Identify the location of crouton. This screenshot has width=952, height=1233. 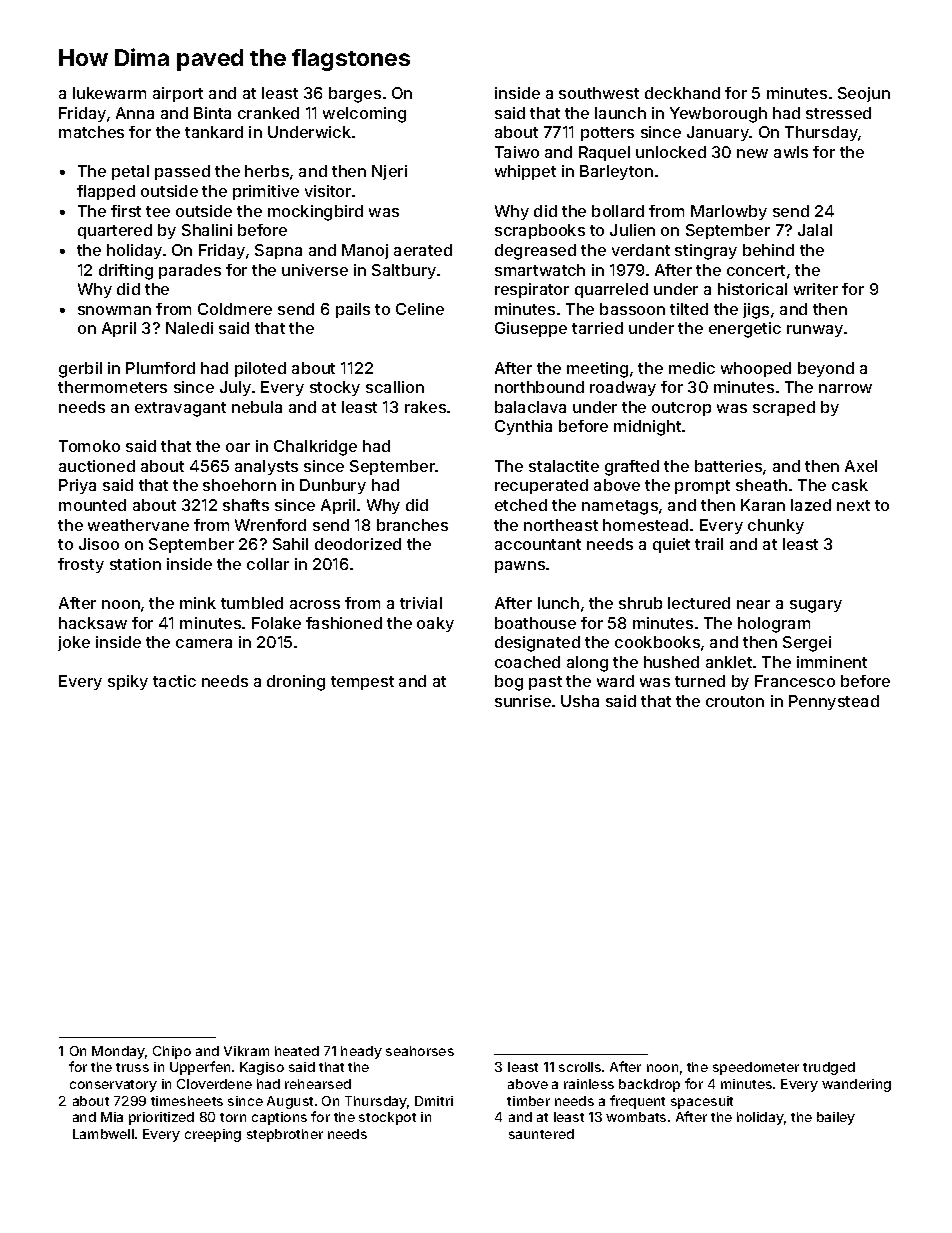
(735, 701).
